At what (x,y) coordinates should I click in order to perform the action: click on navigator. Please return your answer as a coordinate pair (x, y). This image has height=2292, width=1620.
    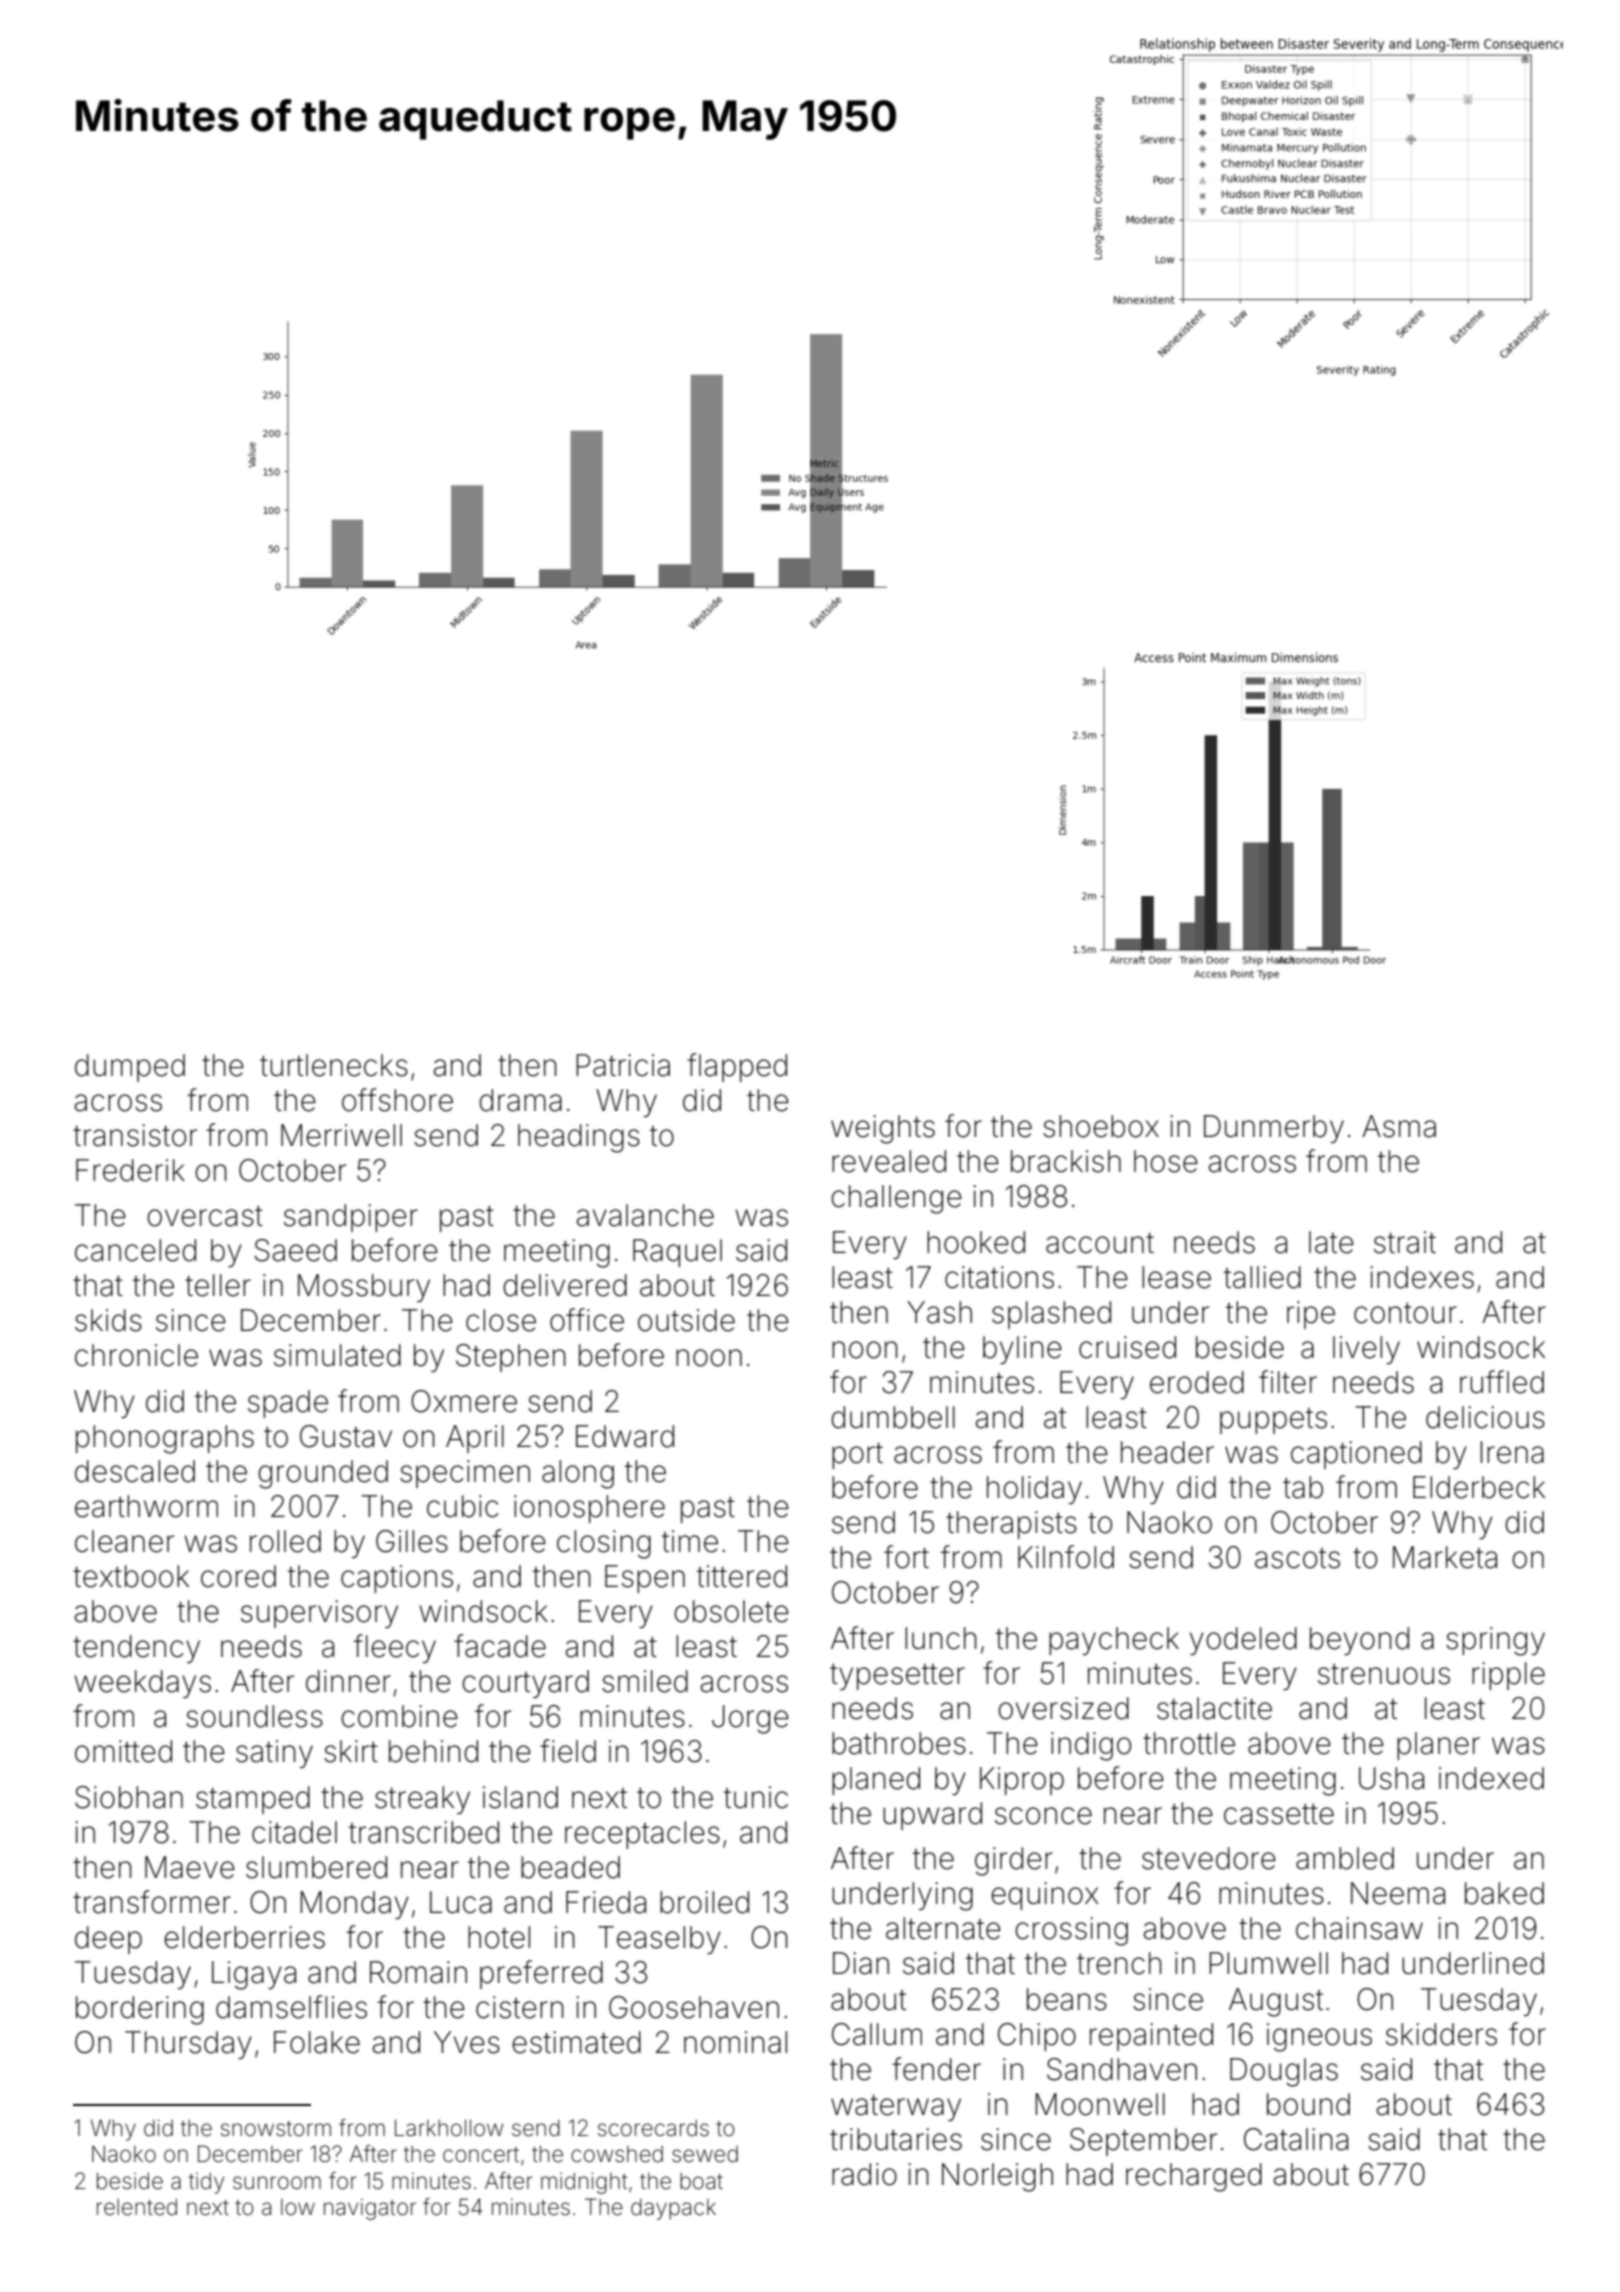
    Looking at the image, I should click on (370, 2209).
